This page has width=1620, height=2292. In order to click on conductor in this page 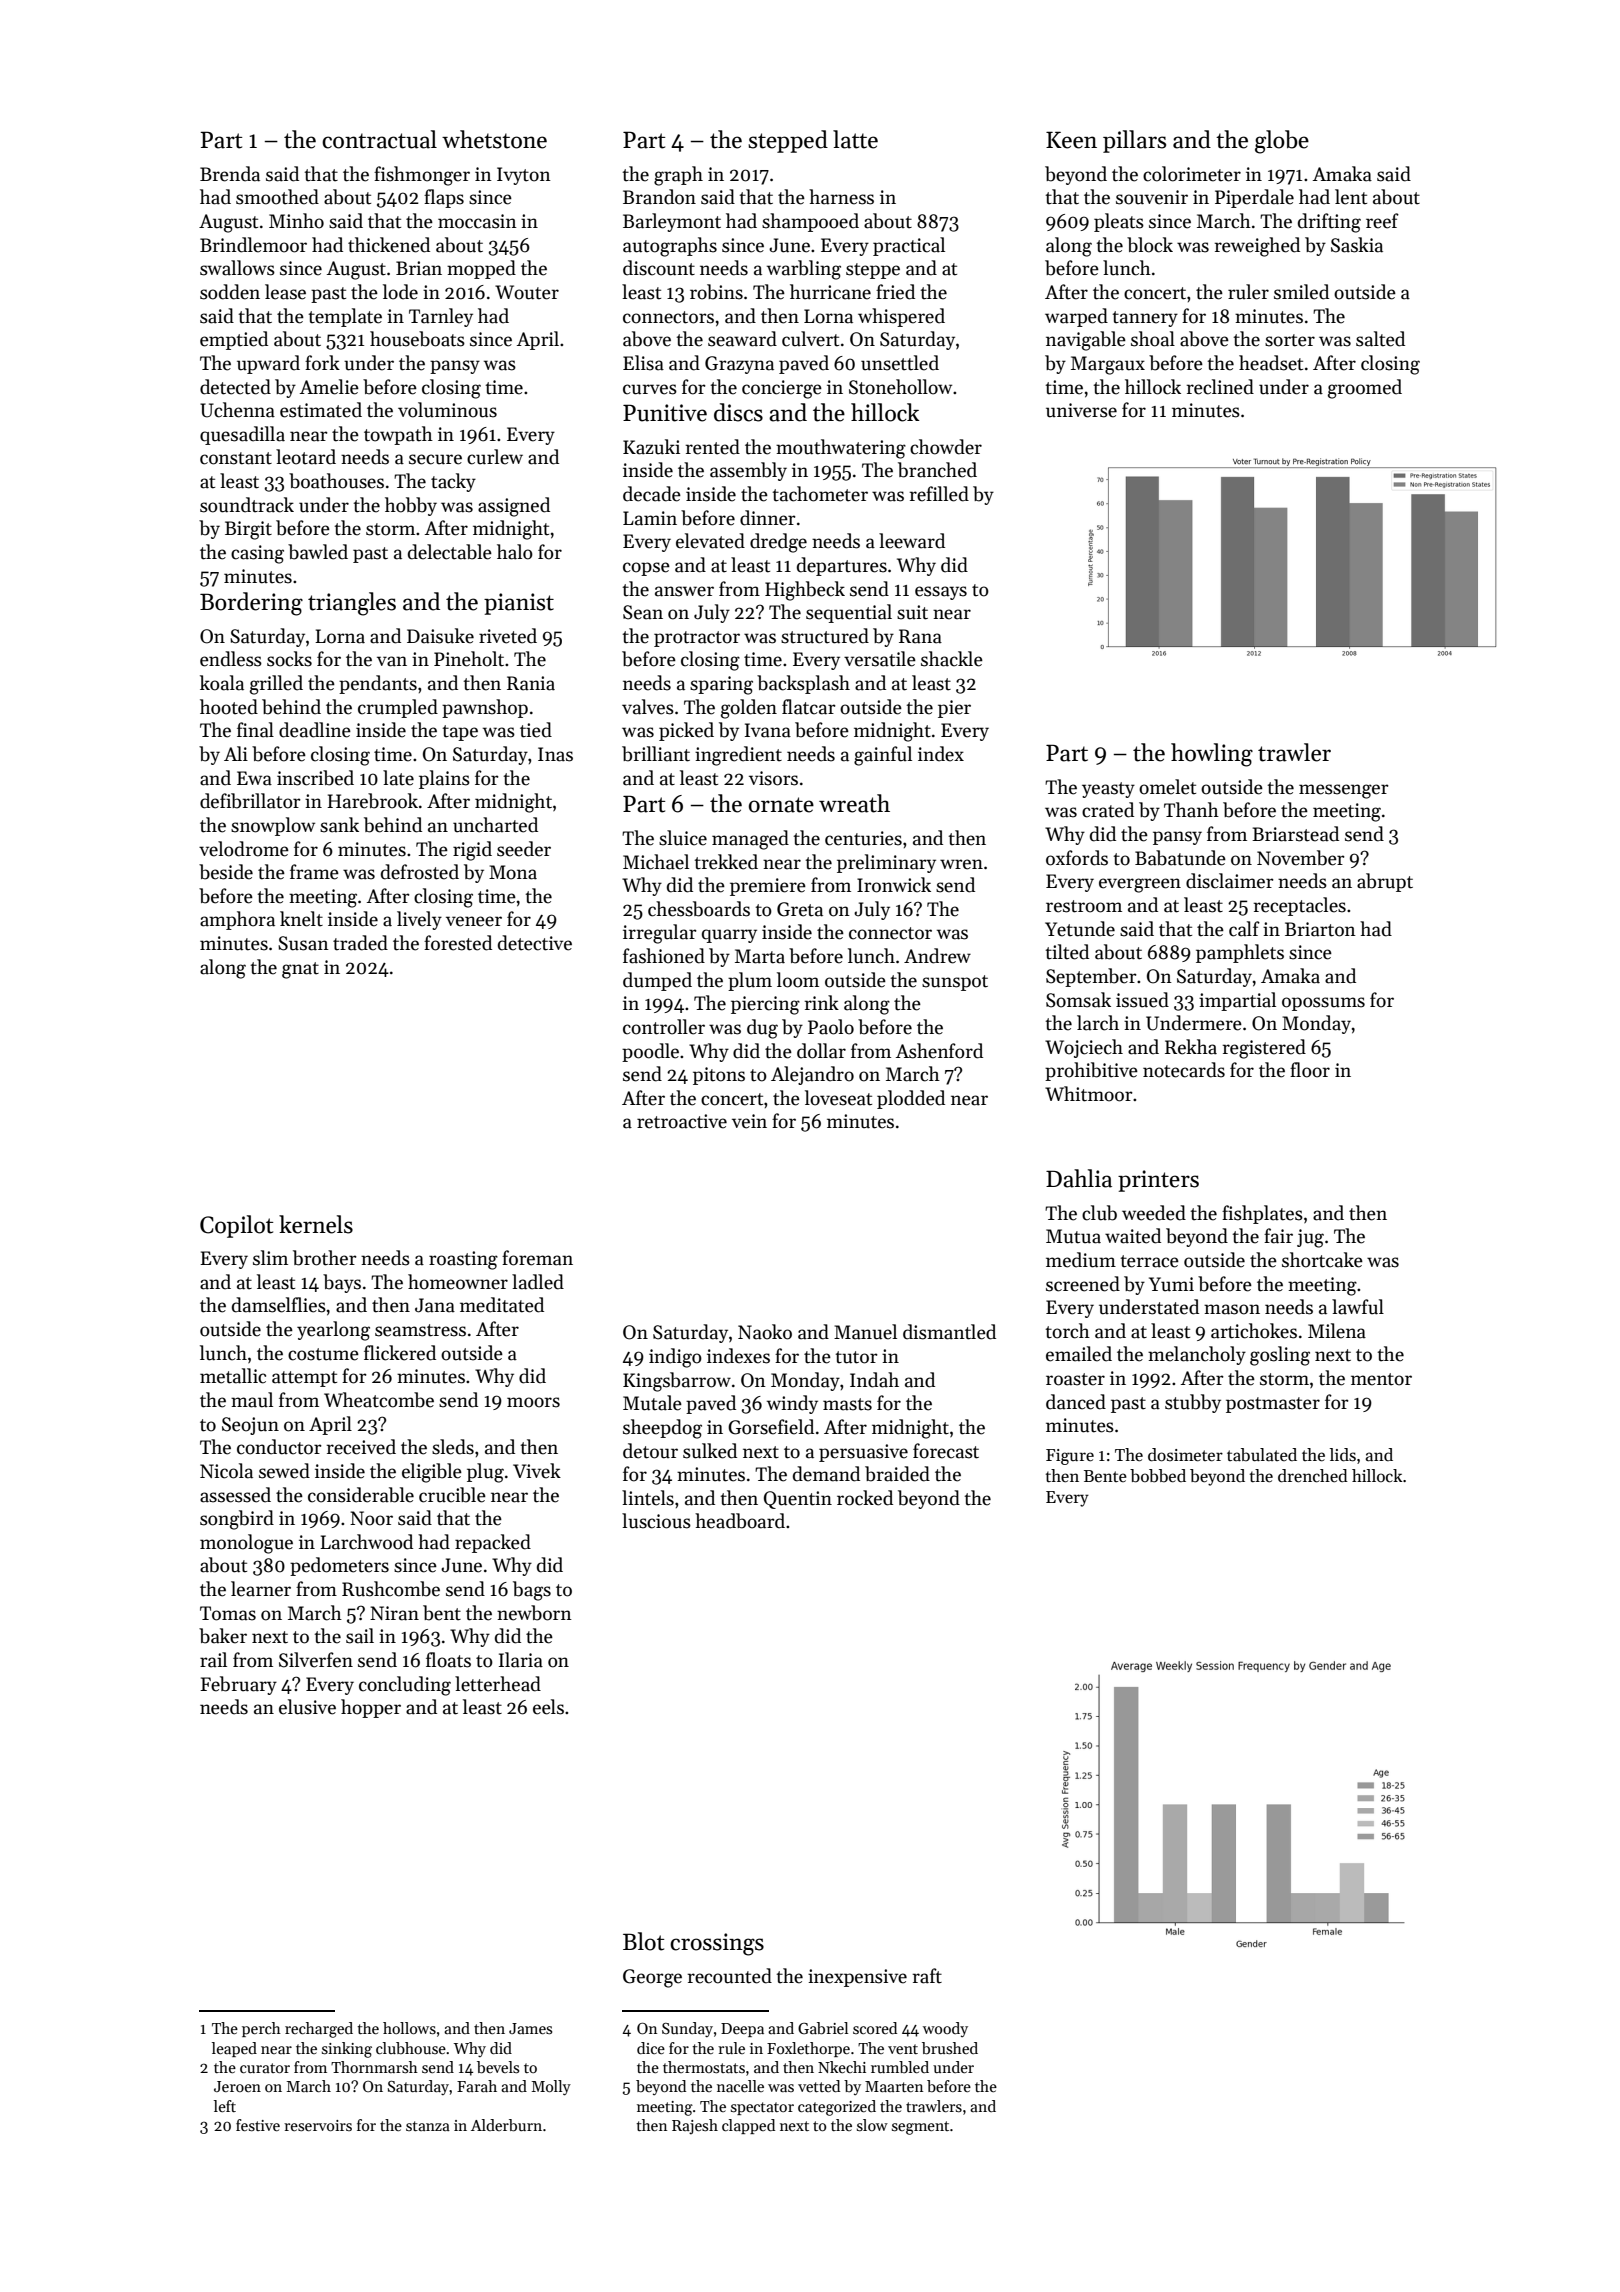, I will do `click(279, 1447)`.
